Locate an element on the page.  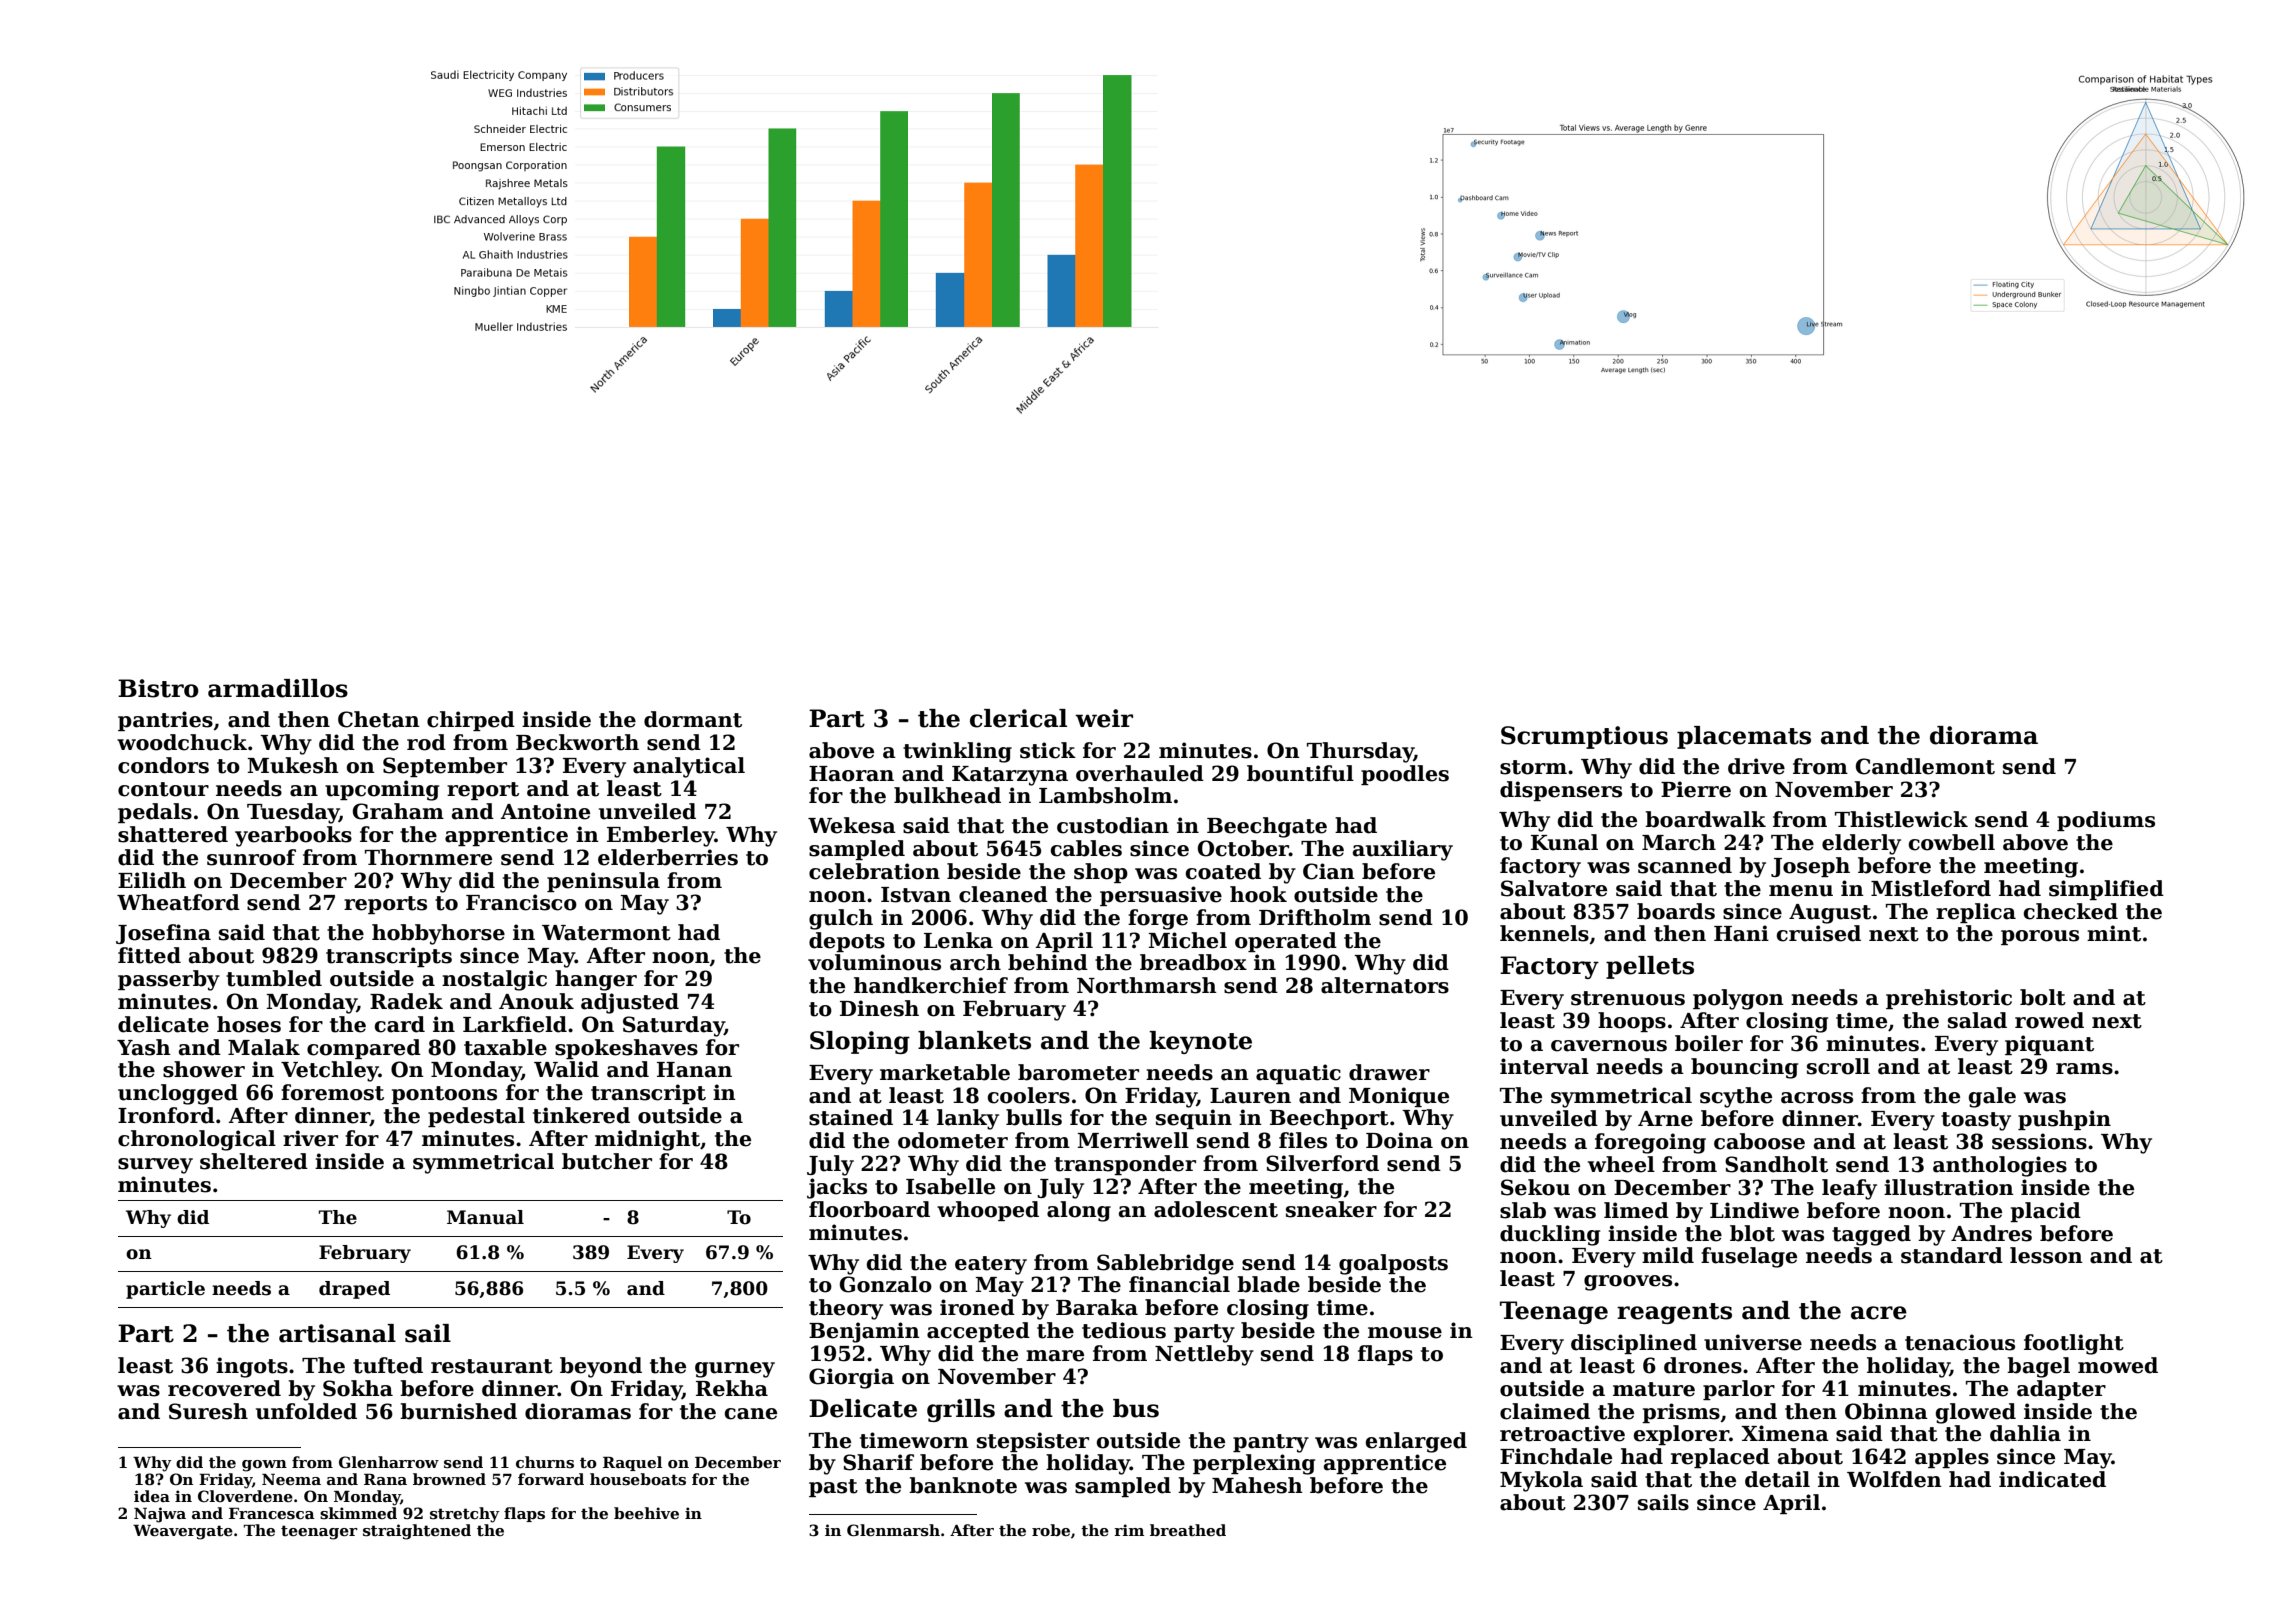
placemats is located at coordinates (1744, 737).
